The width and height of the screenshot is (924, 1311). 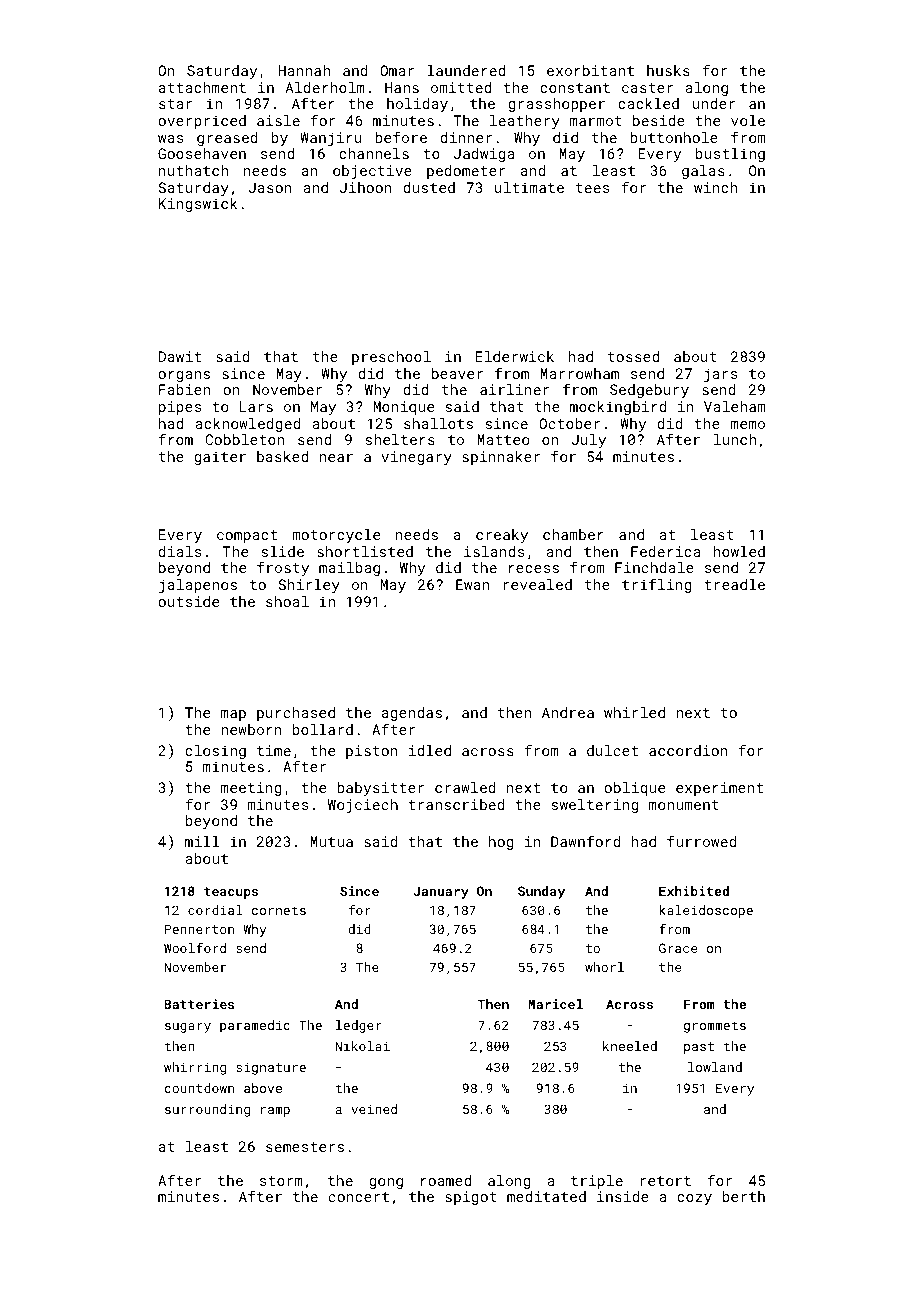 I want to click on Batteries, so click(x=199, y=1004).
